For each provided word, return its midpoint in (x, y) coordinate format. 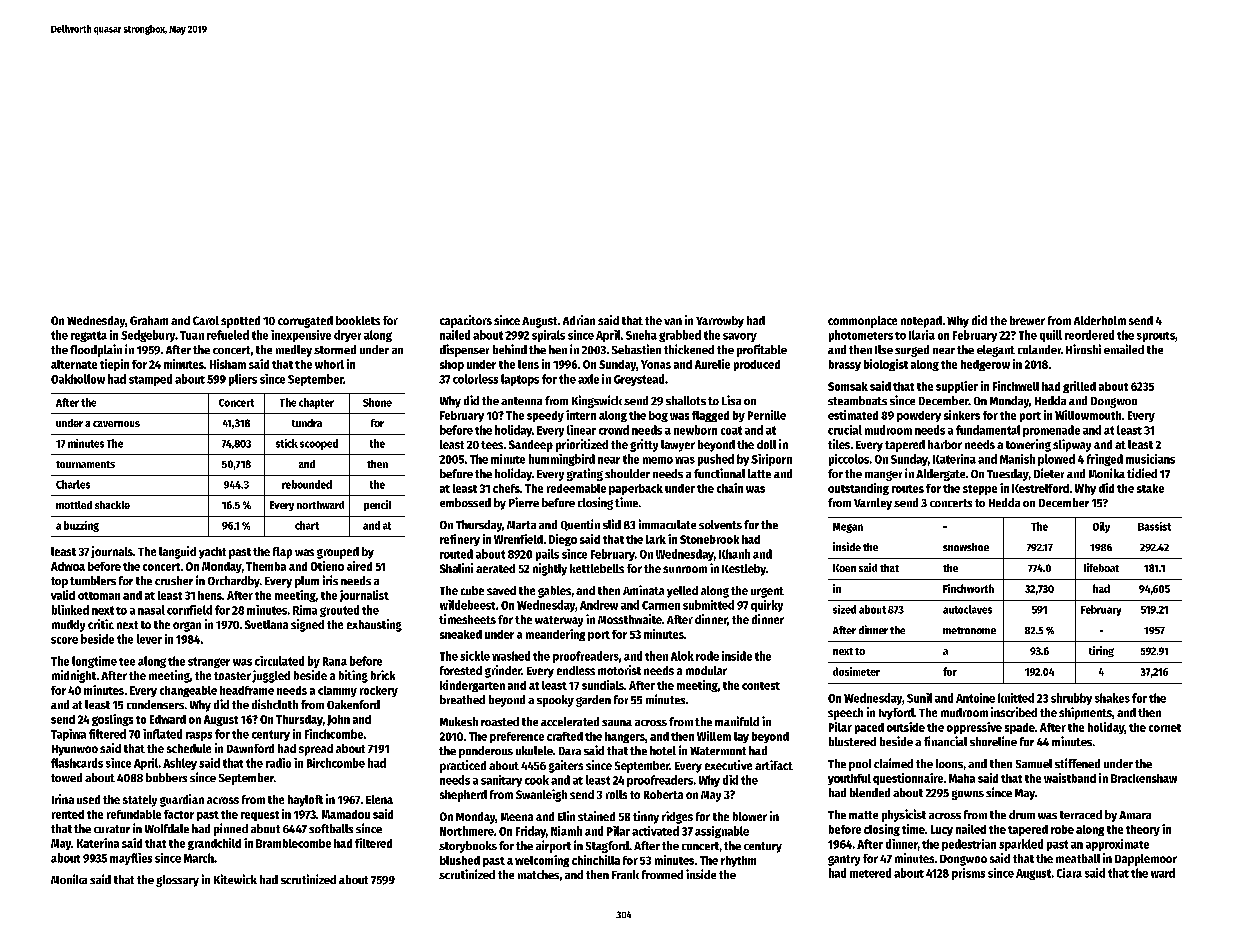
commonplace (862, 322)
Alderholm (1100, 320)
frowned (662, 874)
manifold (737, 721)
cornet (1165, 728)
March (199, 858)
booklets (358, 320)
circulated (279, 661)
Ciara (1069, 873)
